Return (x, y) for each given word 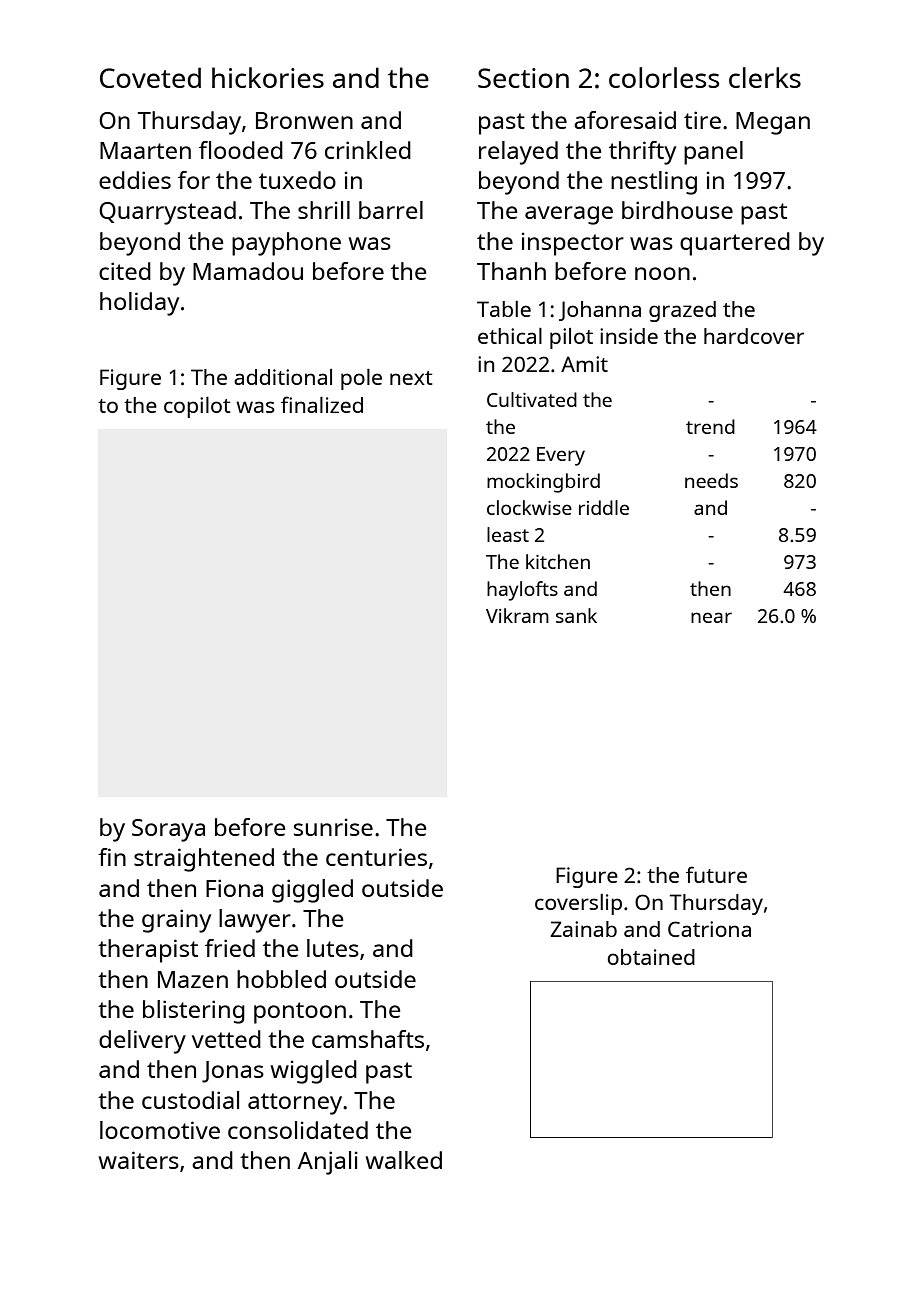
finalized (322, 404)
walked (404, 1160)
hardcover (754, 336)
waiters (139, 1160)
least (508, 534)
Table (504, 309)
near (711, 617)
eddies (135, 180)
